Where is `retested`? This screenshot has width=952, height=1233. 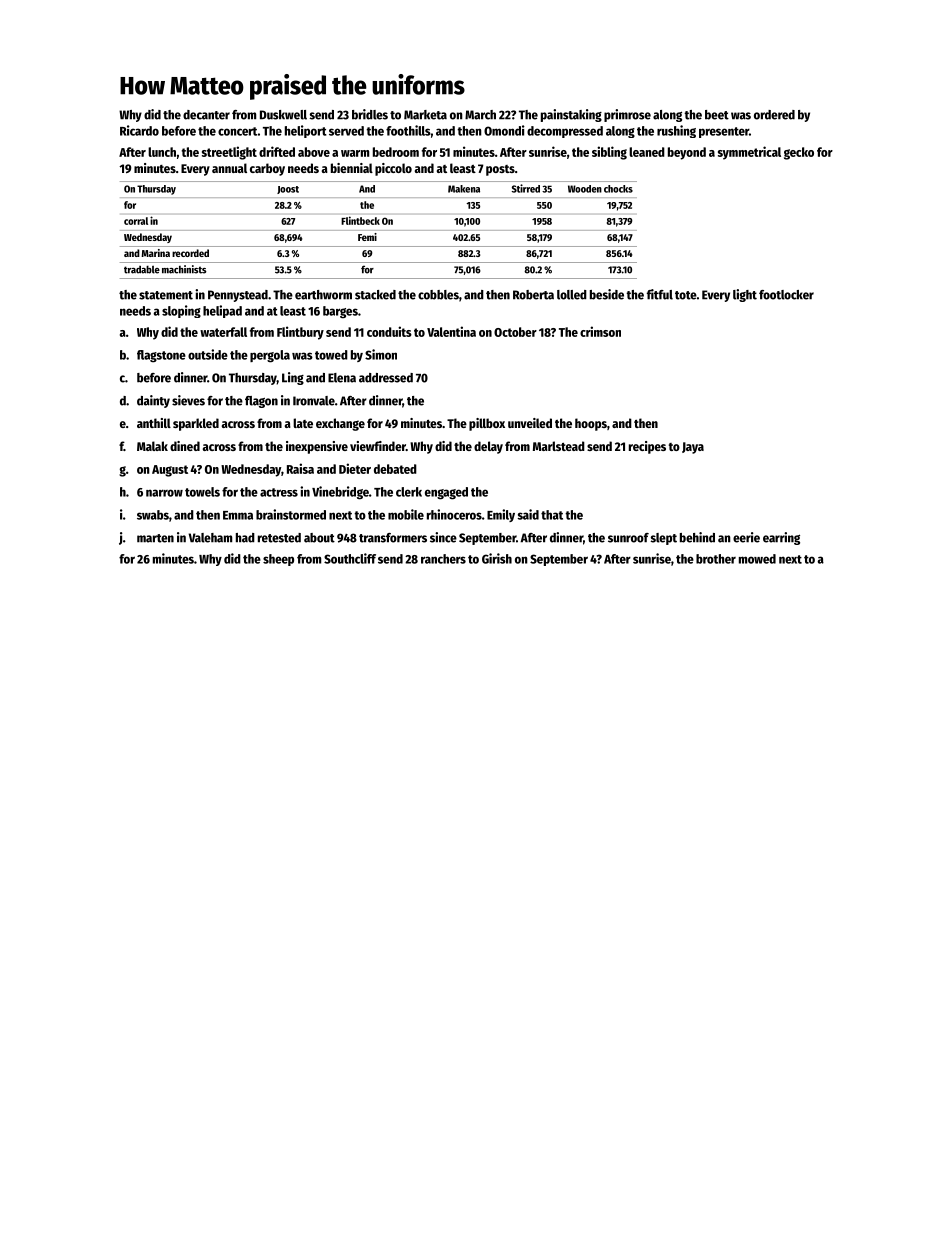 retested is located at coordinates (279, 538).
